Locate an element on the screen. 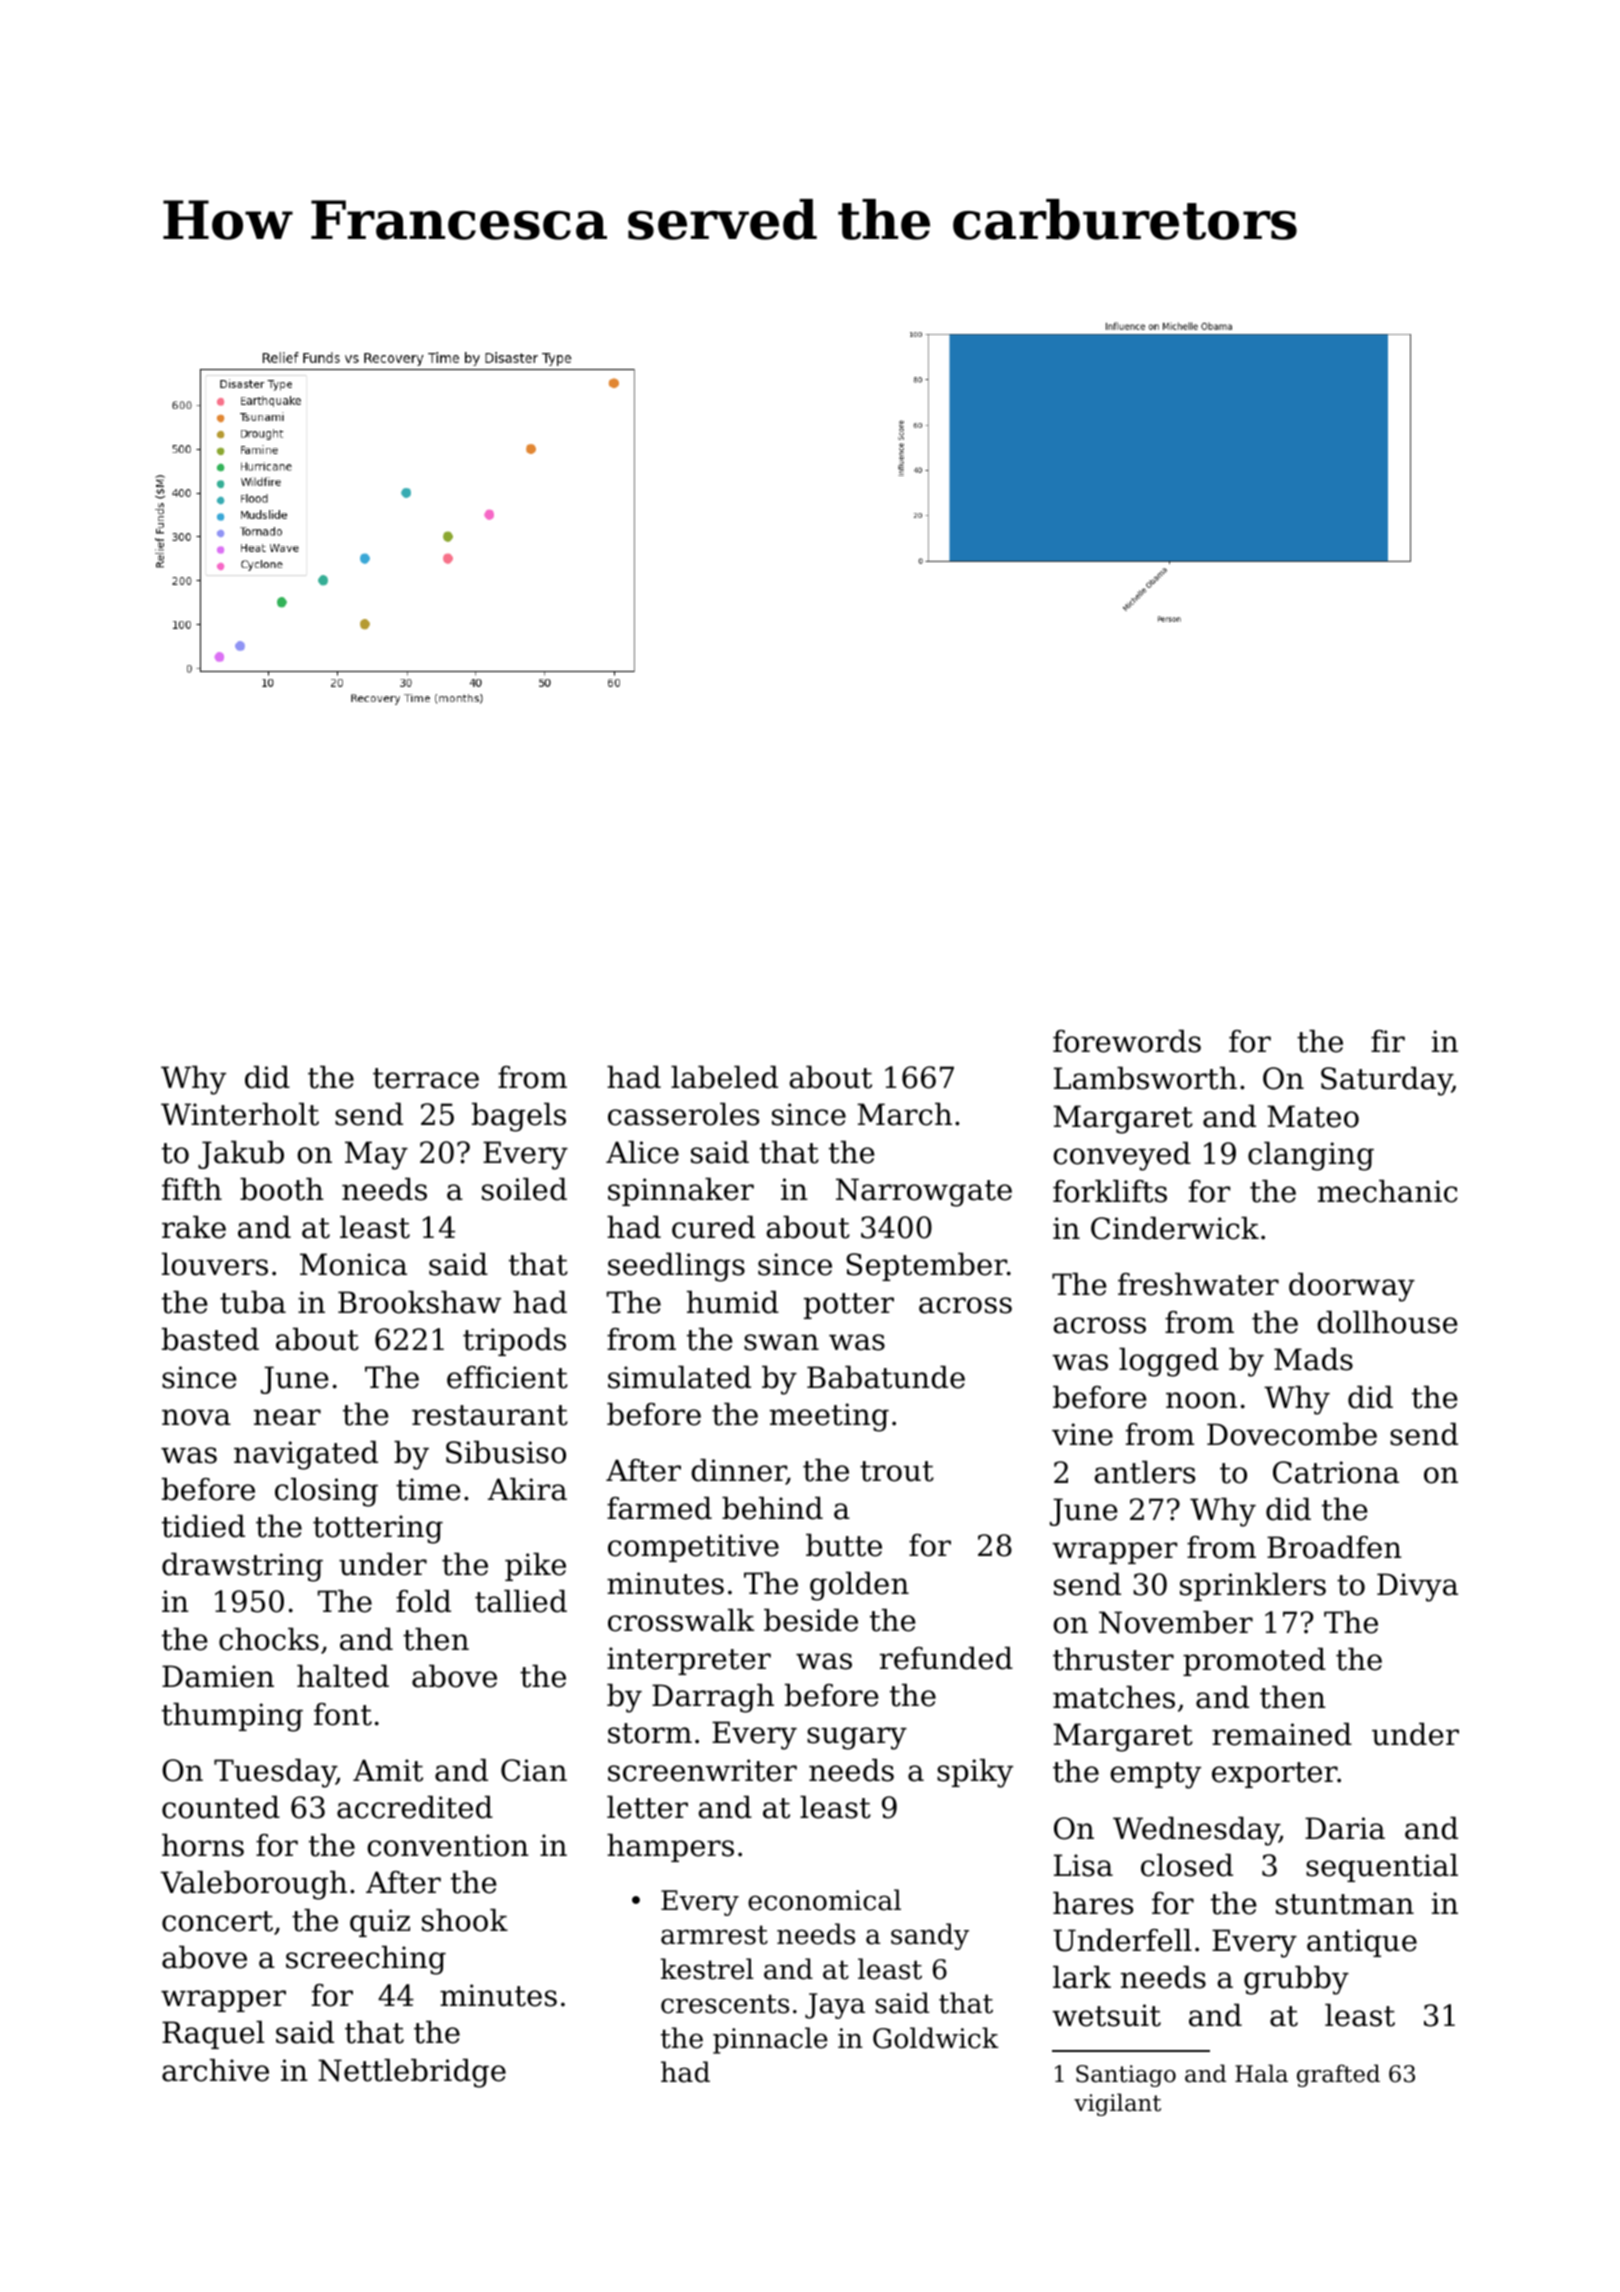 The height and width of the screenshot is (2292, 1620). hampers is located at coordinates (670, 1848).
